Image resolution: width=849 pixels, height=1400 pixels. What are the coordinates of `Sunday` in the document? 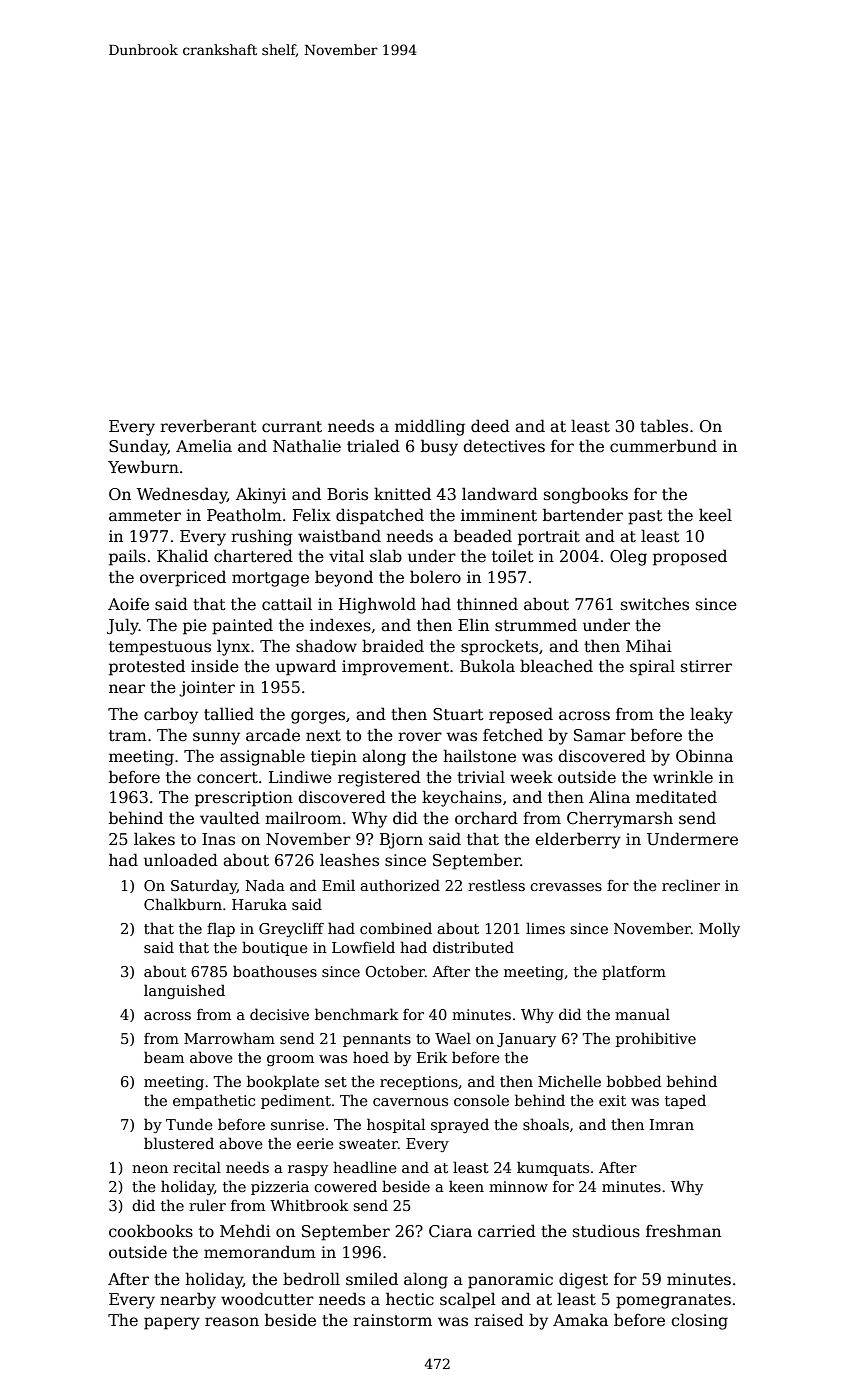 It's located at (138, 447).
